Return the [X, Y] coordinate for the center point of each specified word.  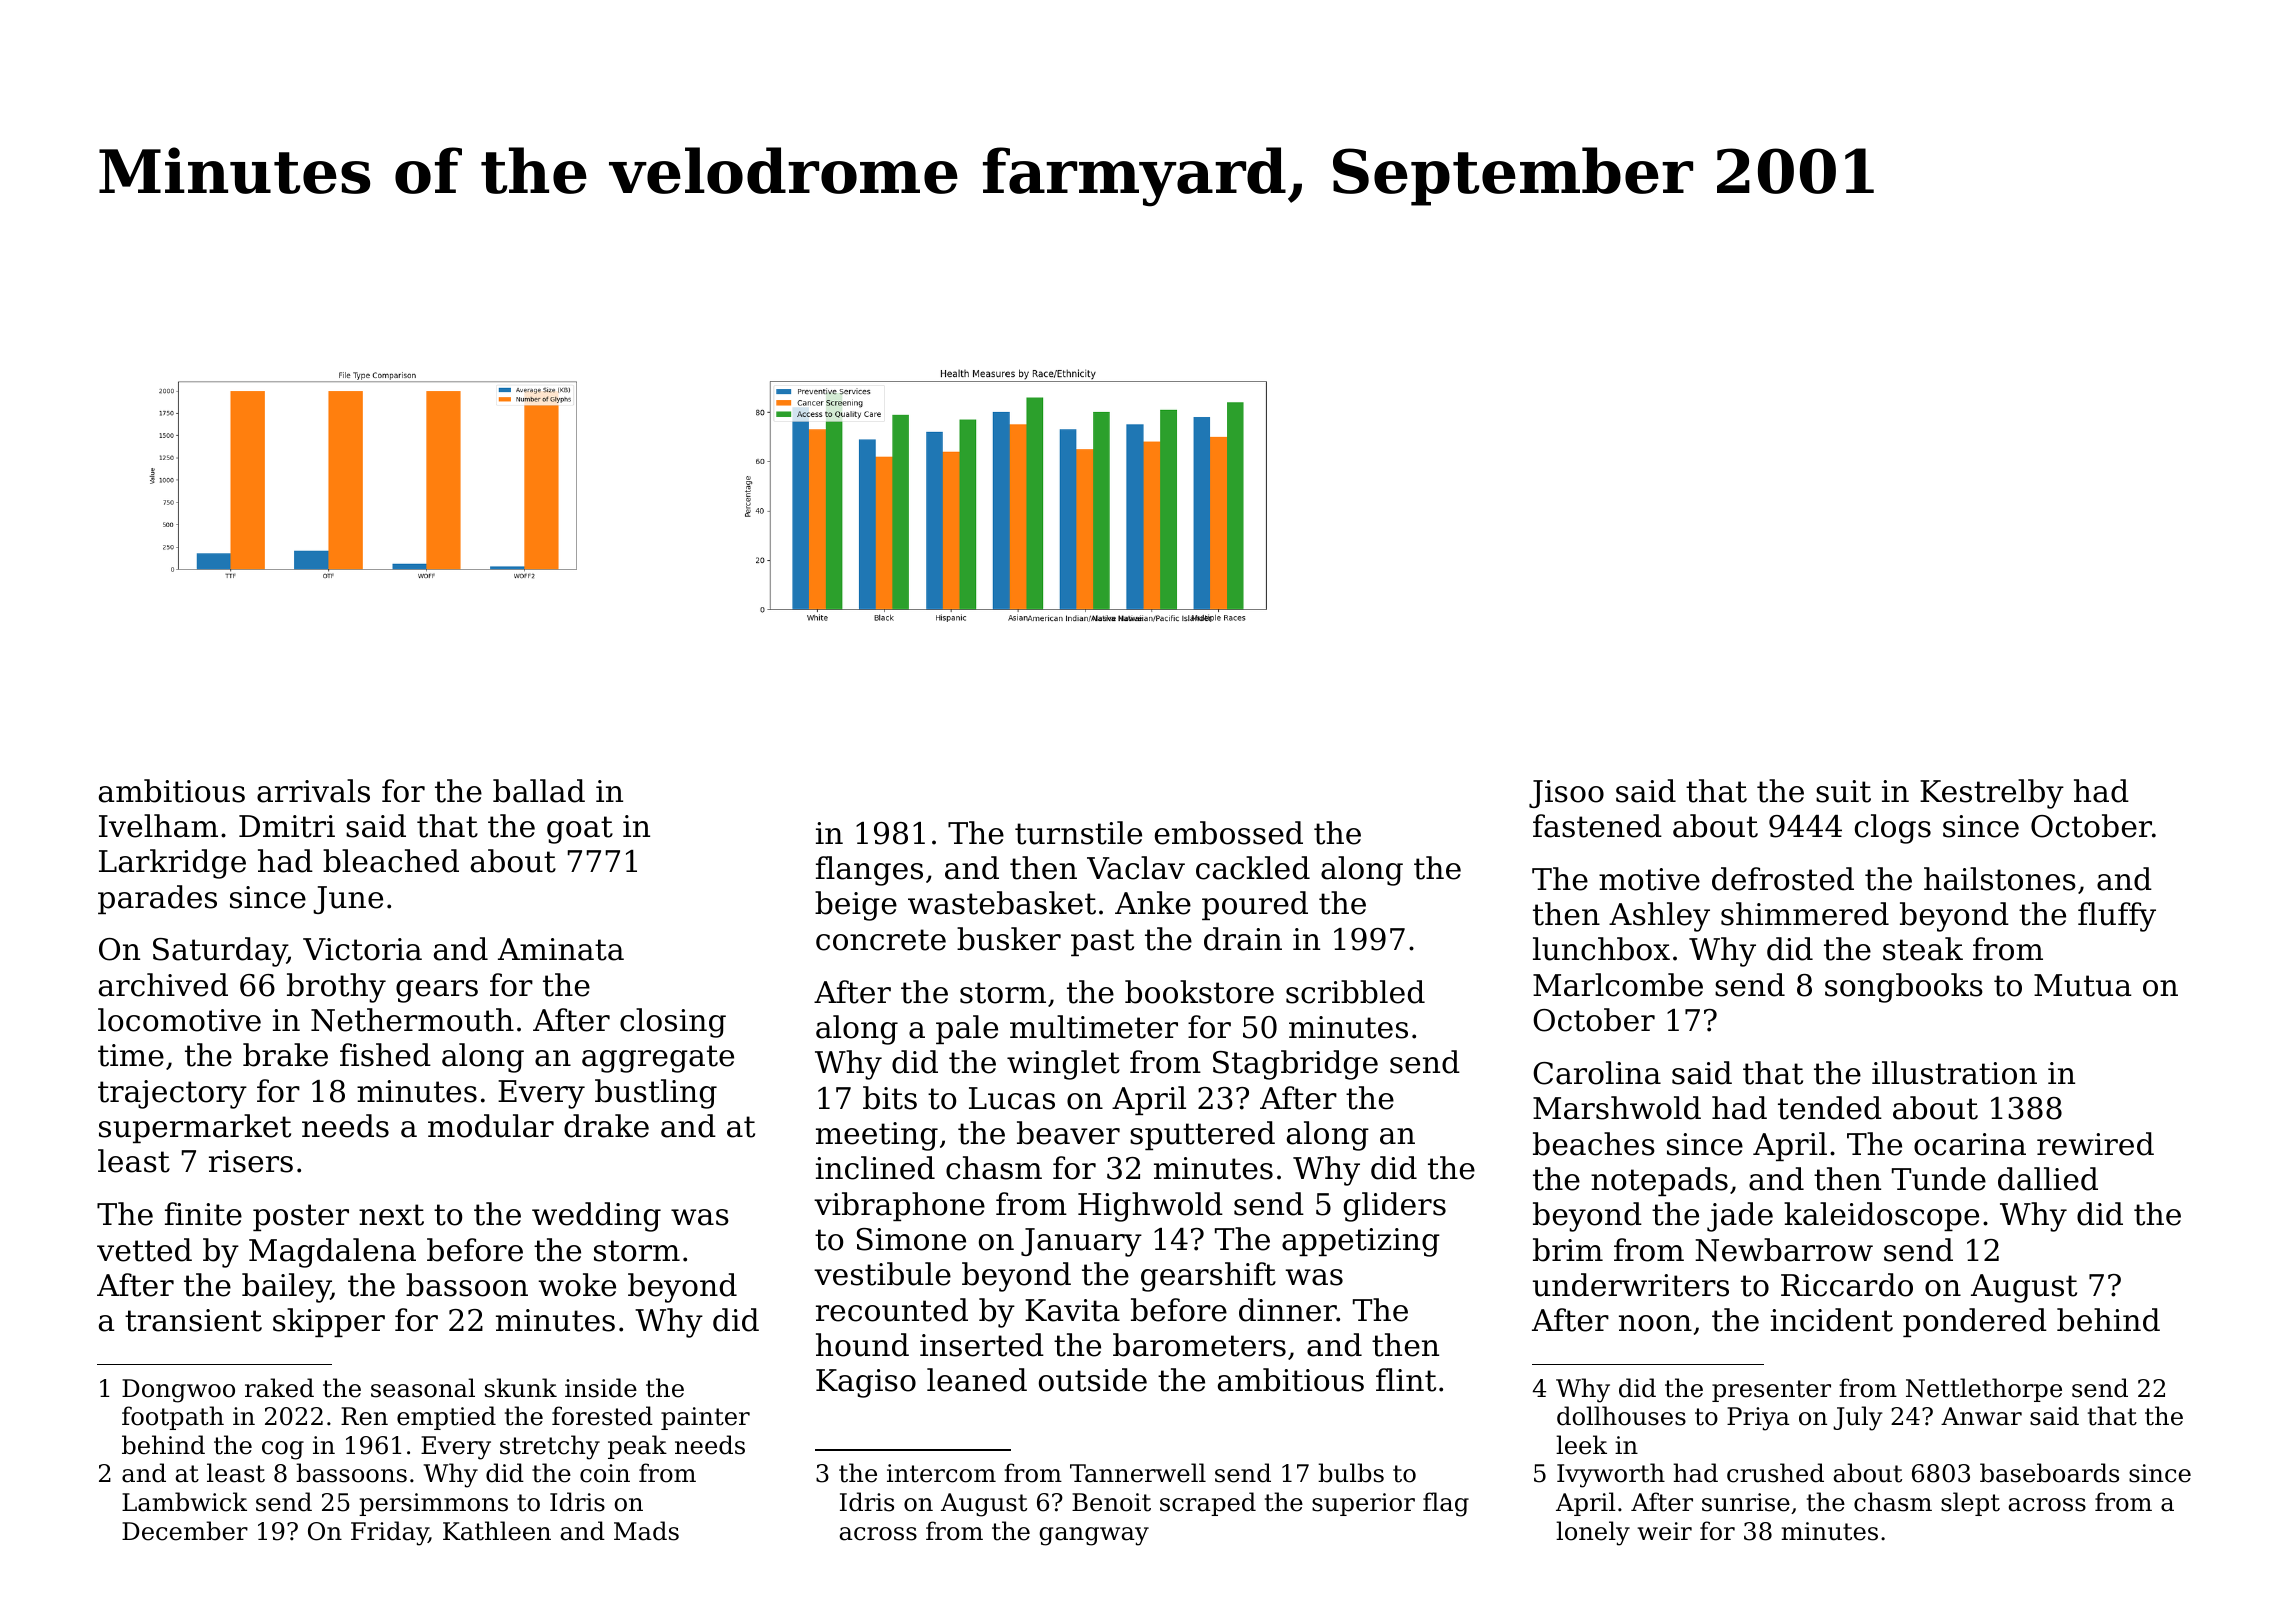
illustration [1954, 1073]
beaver [1068, 1133]
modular [491, 1126]
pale [967, 1029]
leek [1581, 1445]
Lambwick [184, 1502]
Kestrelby [1992, 794]
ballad [539, 791]
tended [1830, 1108]
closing [673, 1023]
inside [601, 1388]
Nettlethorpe [1984, 1390]
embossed [1229, 833]
